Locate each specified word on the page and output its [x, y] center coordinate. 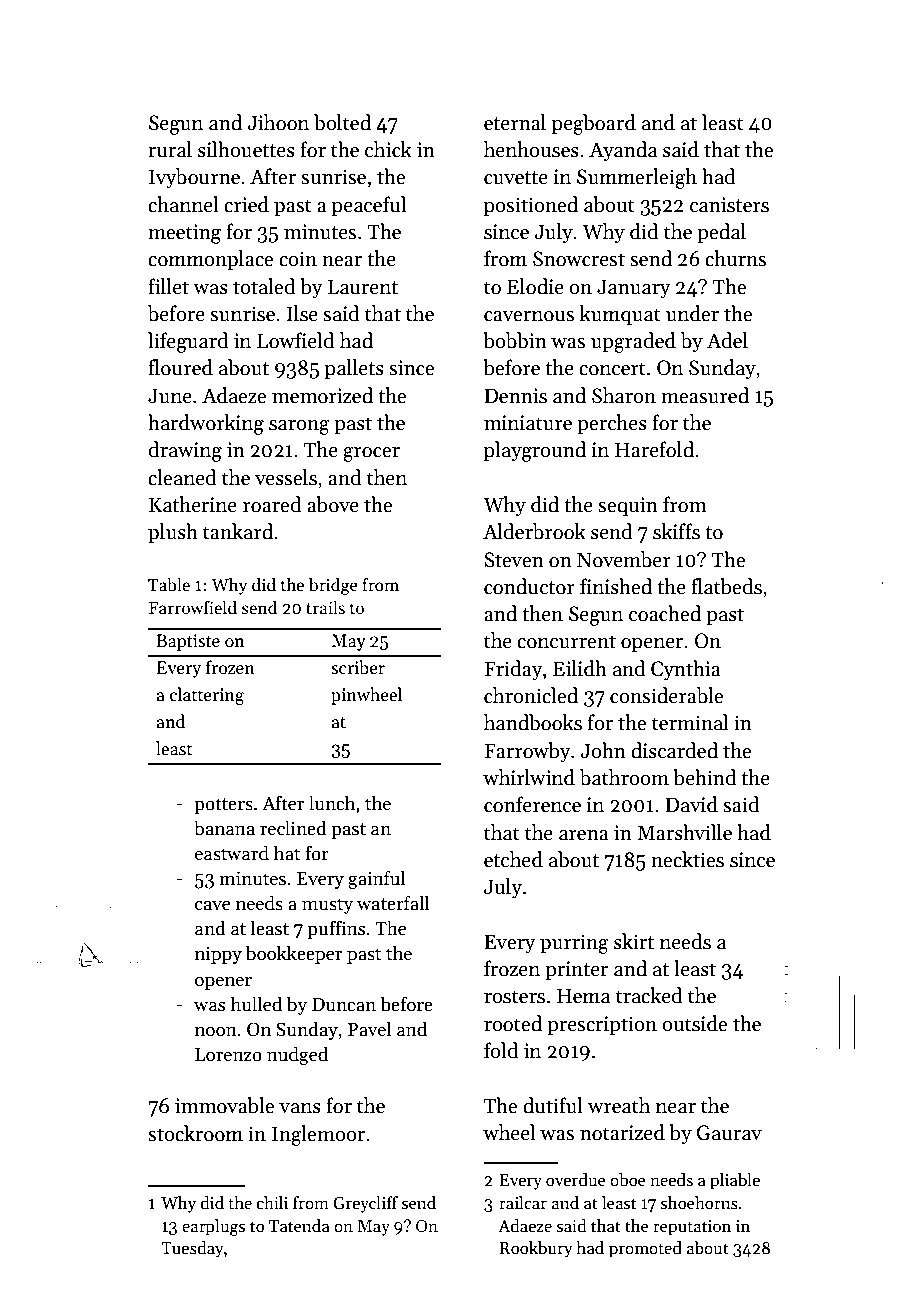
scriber [358, 667]
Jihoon [278, 122]
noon [216, 1032]
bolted [342, 122]
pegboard [594, 124]
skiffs [676, 531]
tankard [238, 531]
